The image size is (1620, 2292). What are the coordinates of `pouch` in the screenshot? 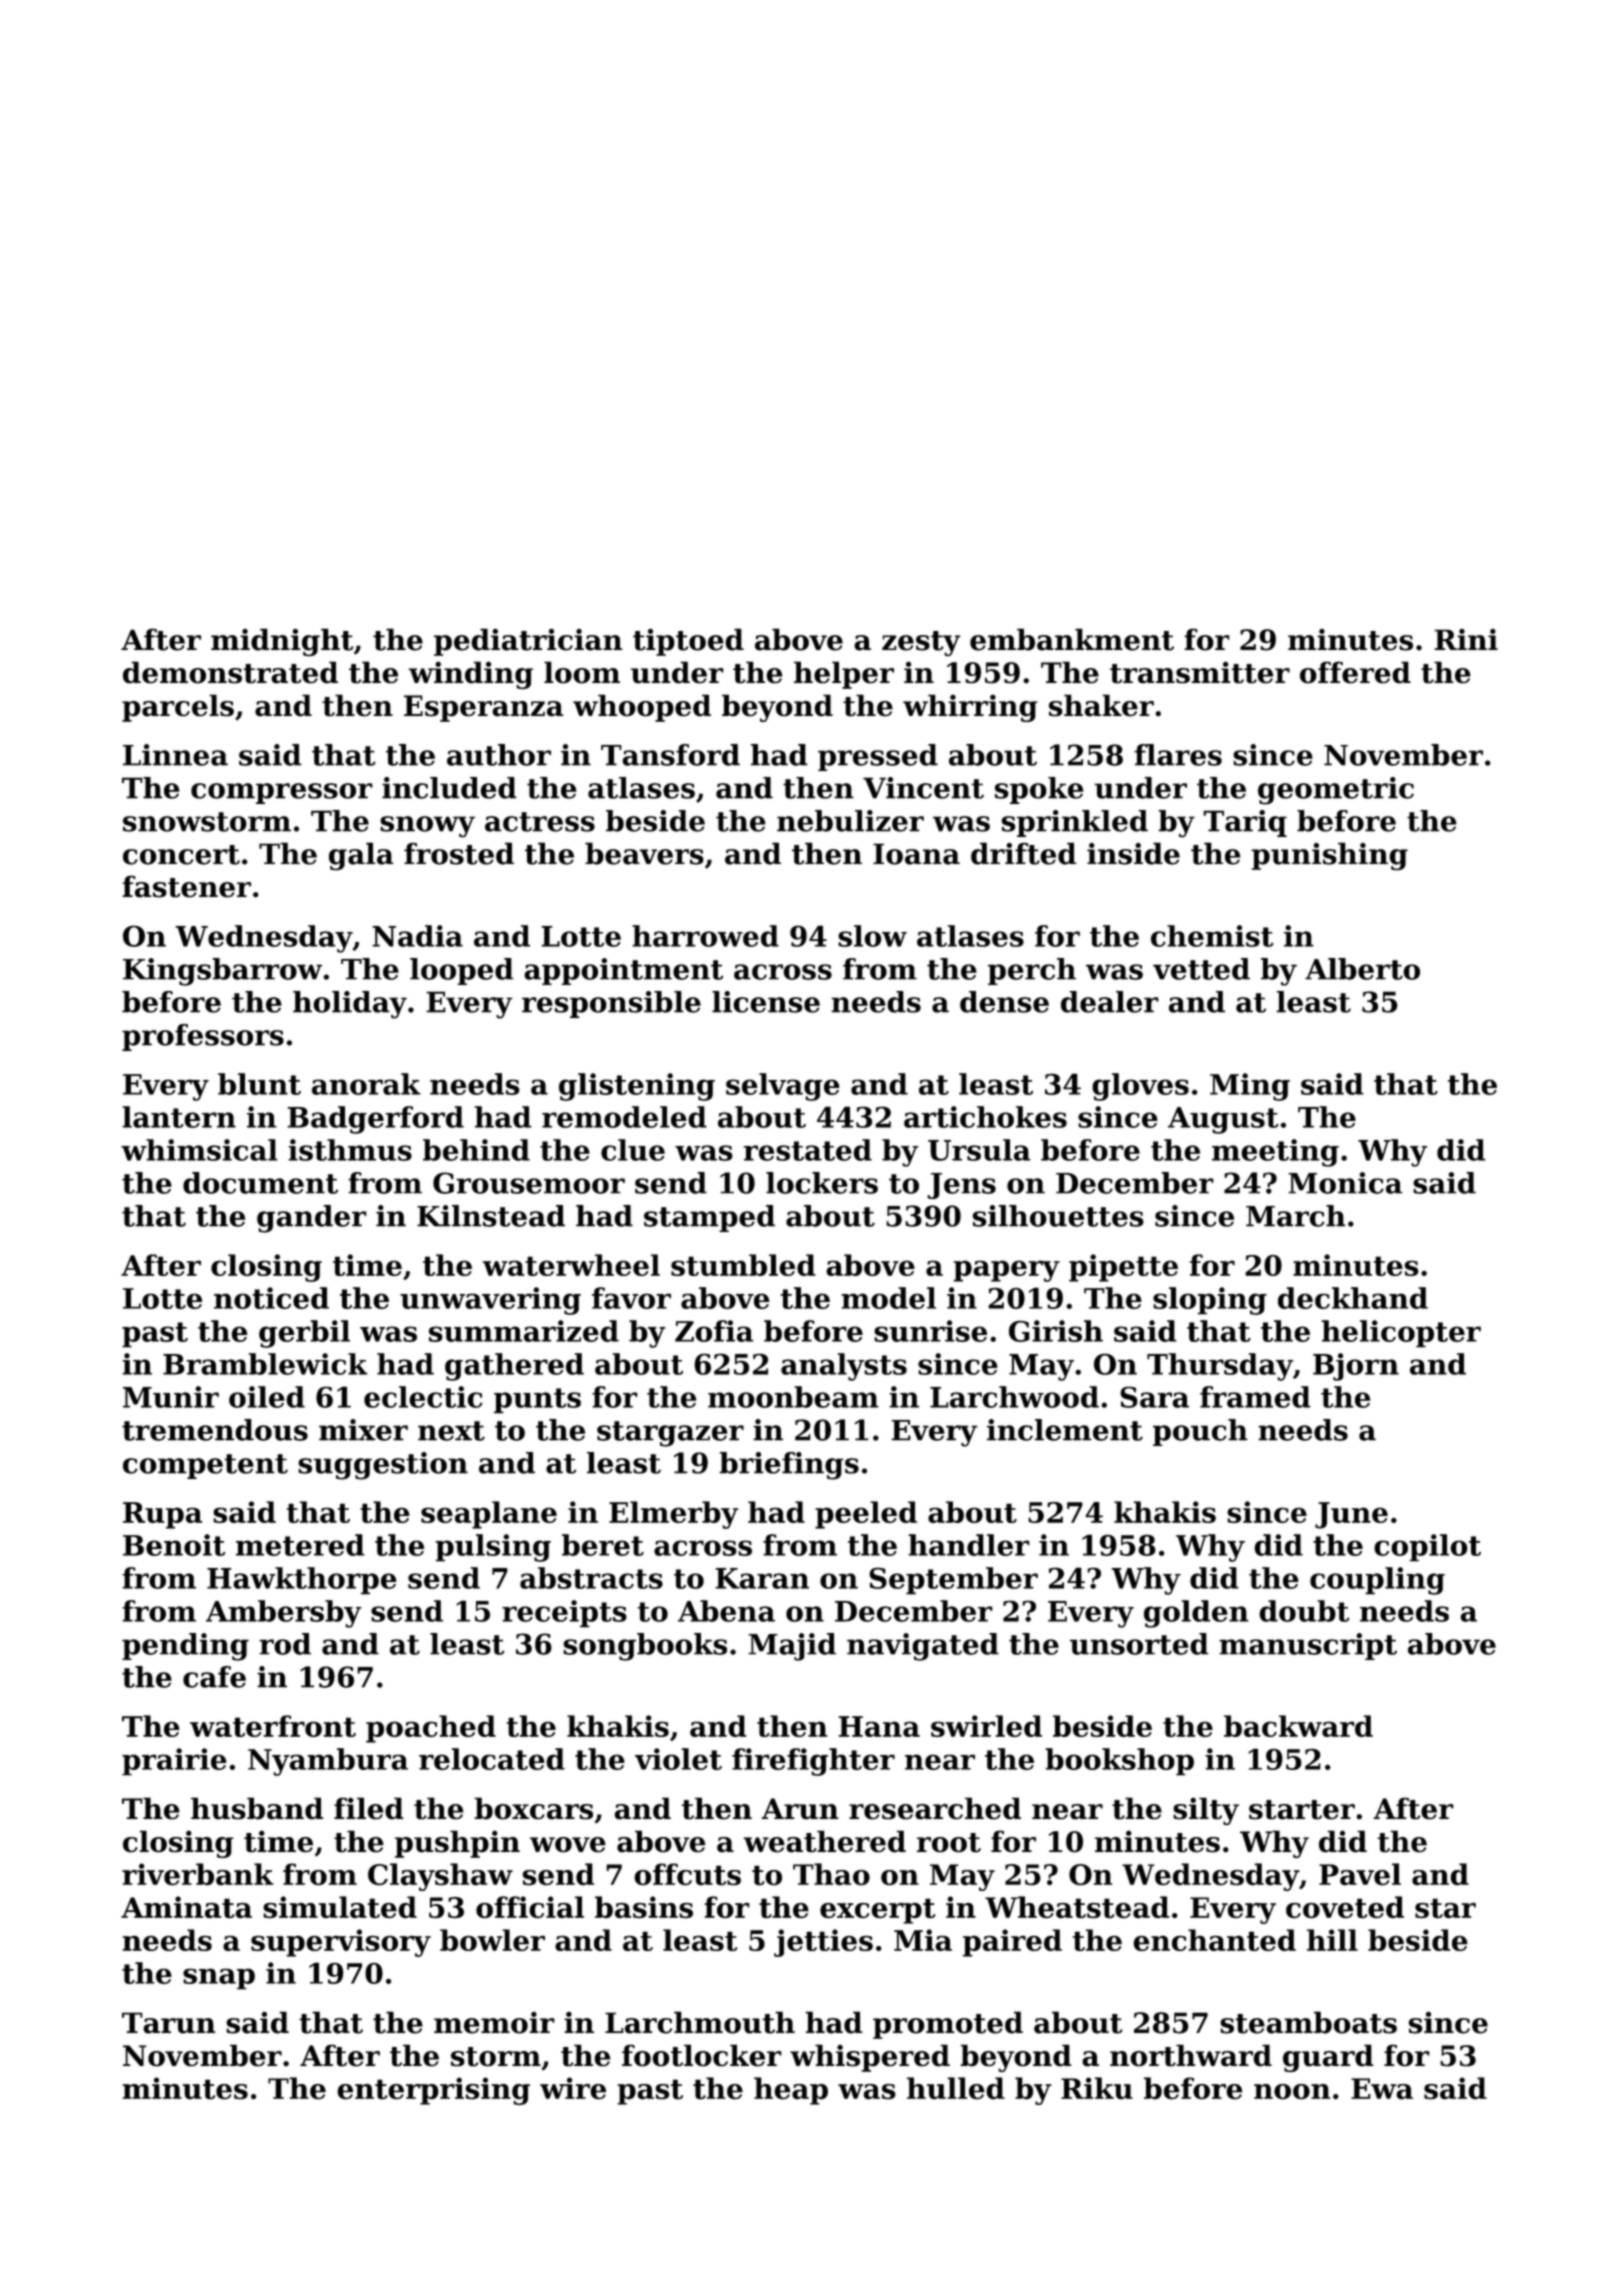 It's located at (1200, 1432).
